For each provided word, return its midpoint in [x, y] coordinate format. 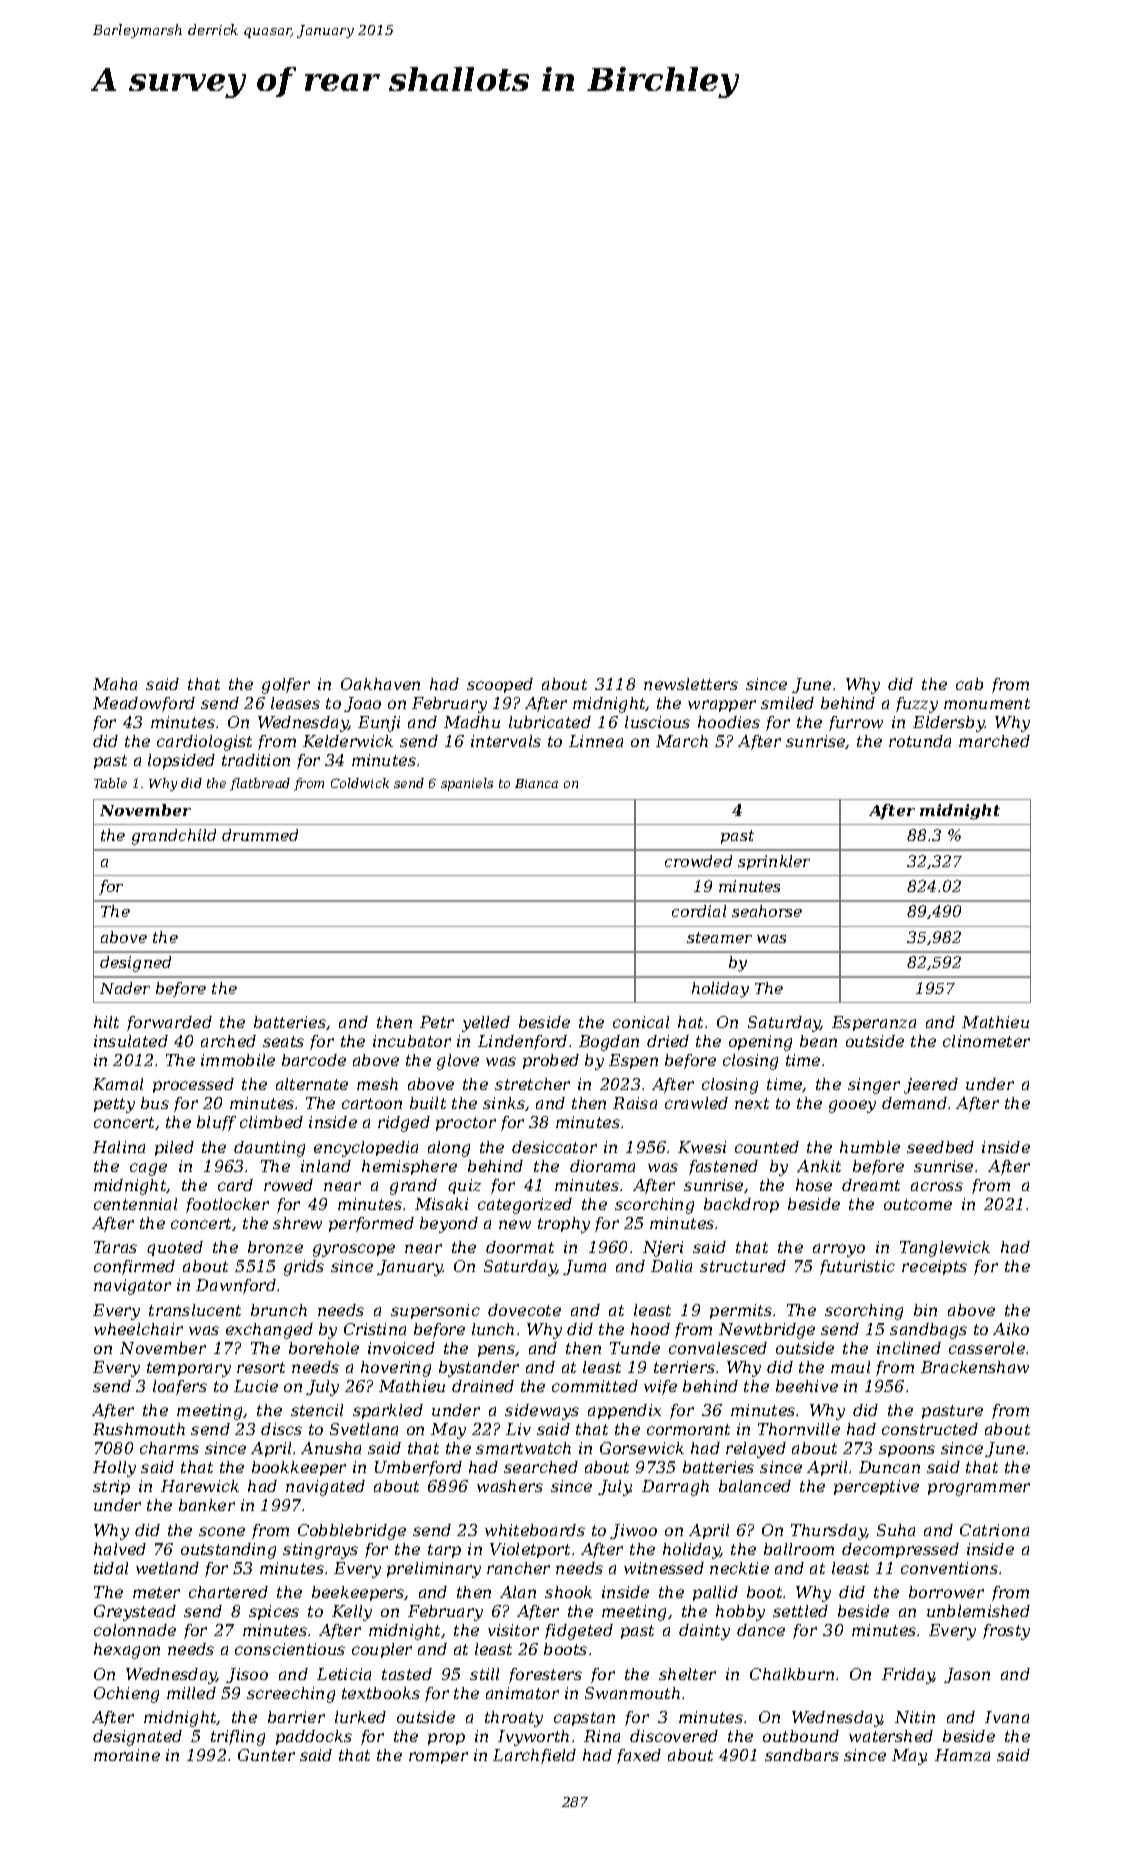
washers [510, 1486]
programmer [979, 1489]
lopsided [181, 761]
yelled [486, 1024]
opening [760, 1043]
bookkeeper [299, 1468]
